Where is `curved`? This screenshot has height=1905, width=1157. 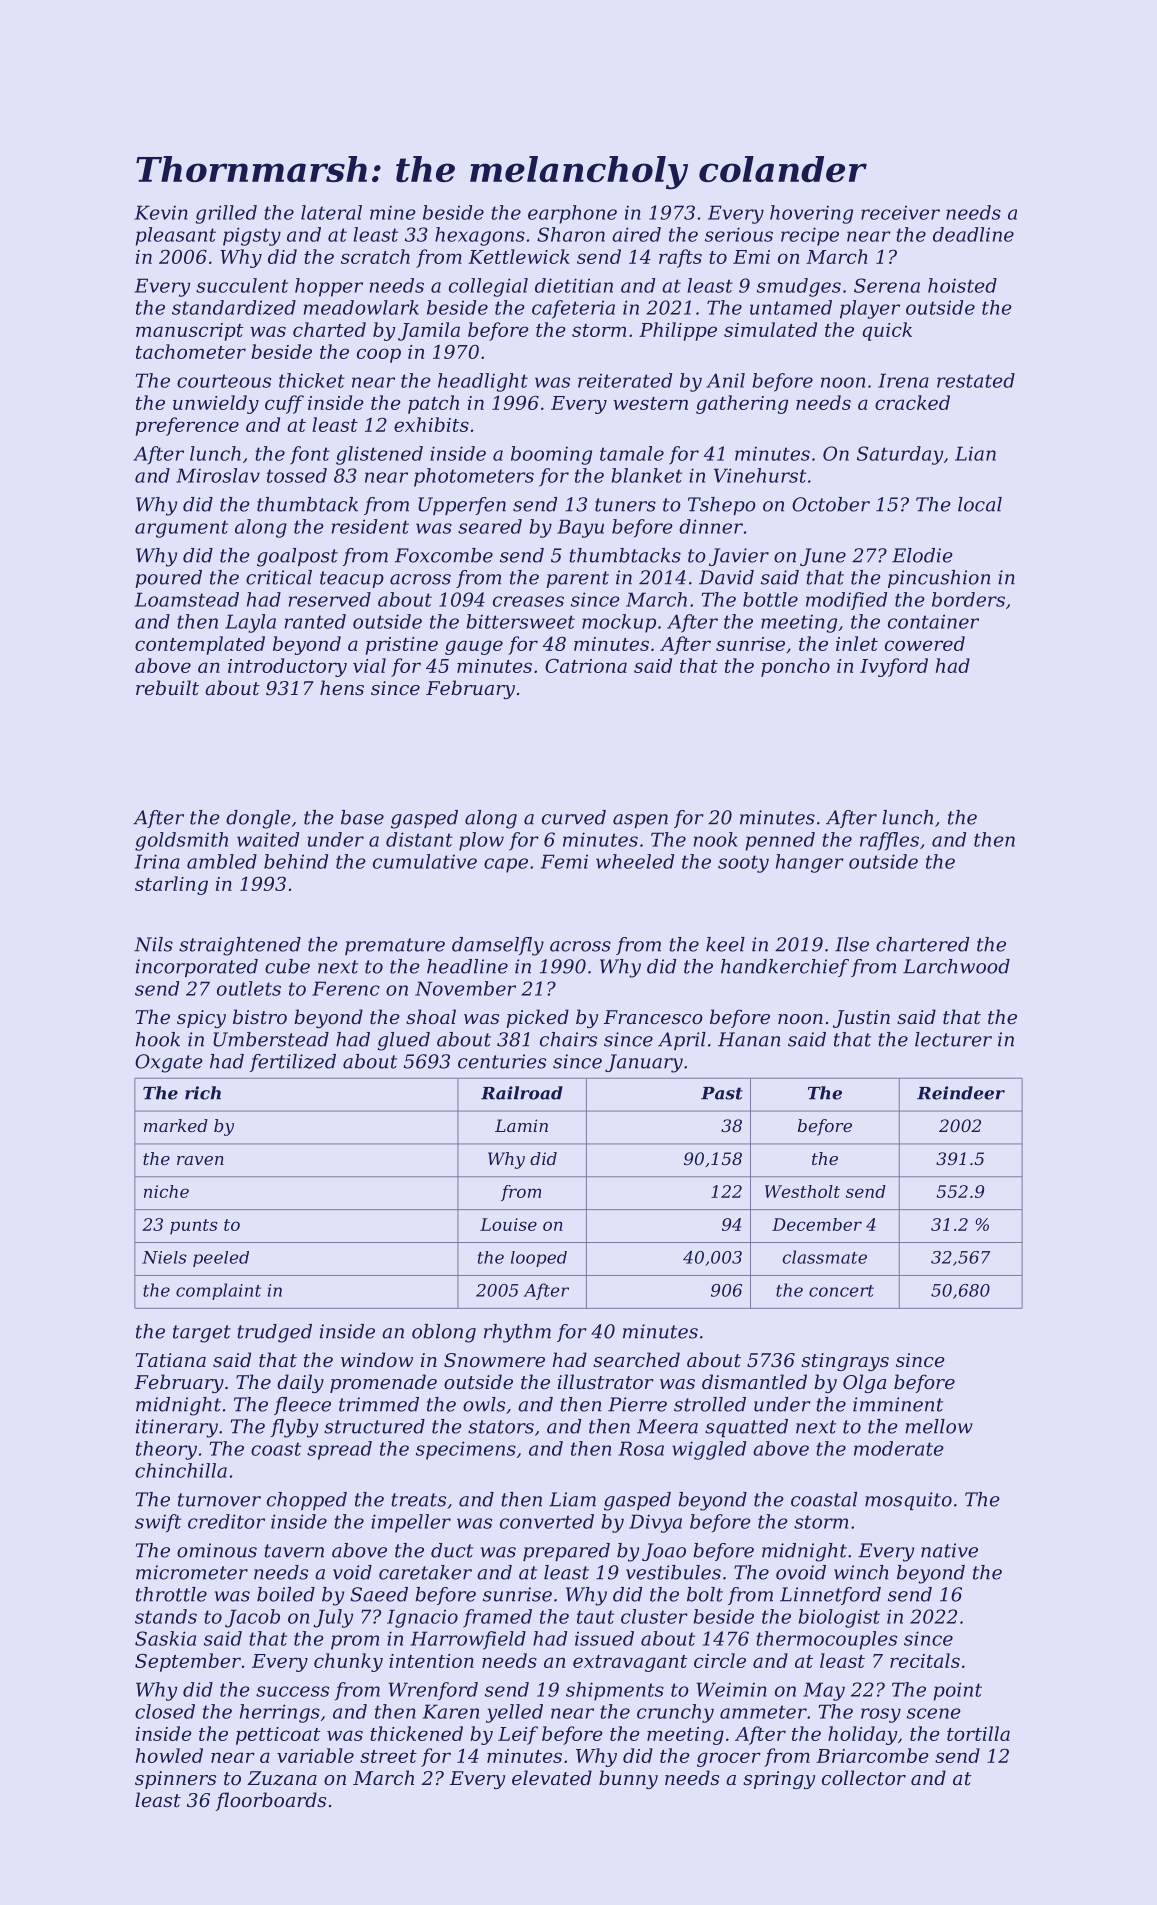 curved is located at coordinates (574, 817).
